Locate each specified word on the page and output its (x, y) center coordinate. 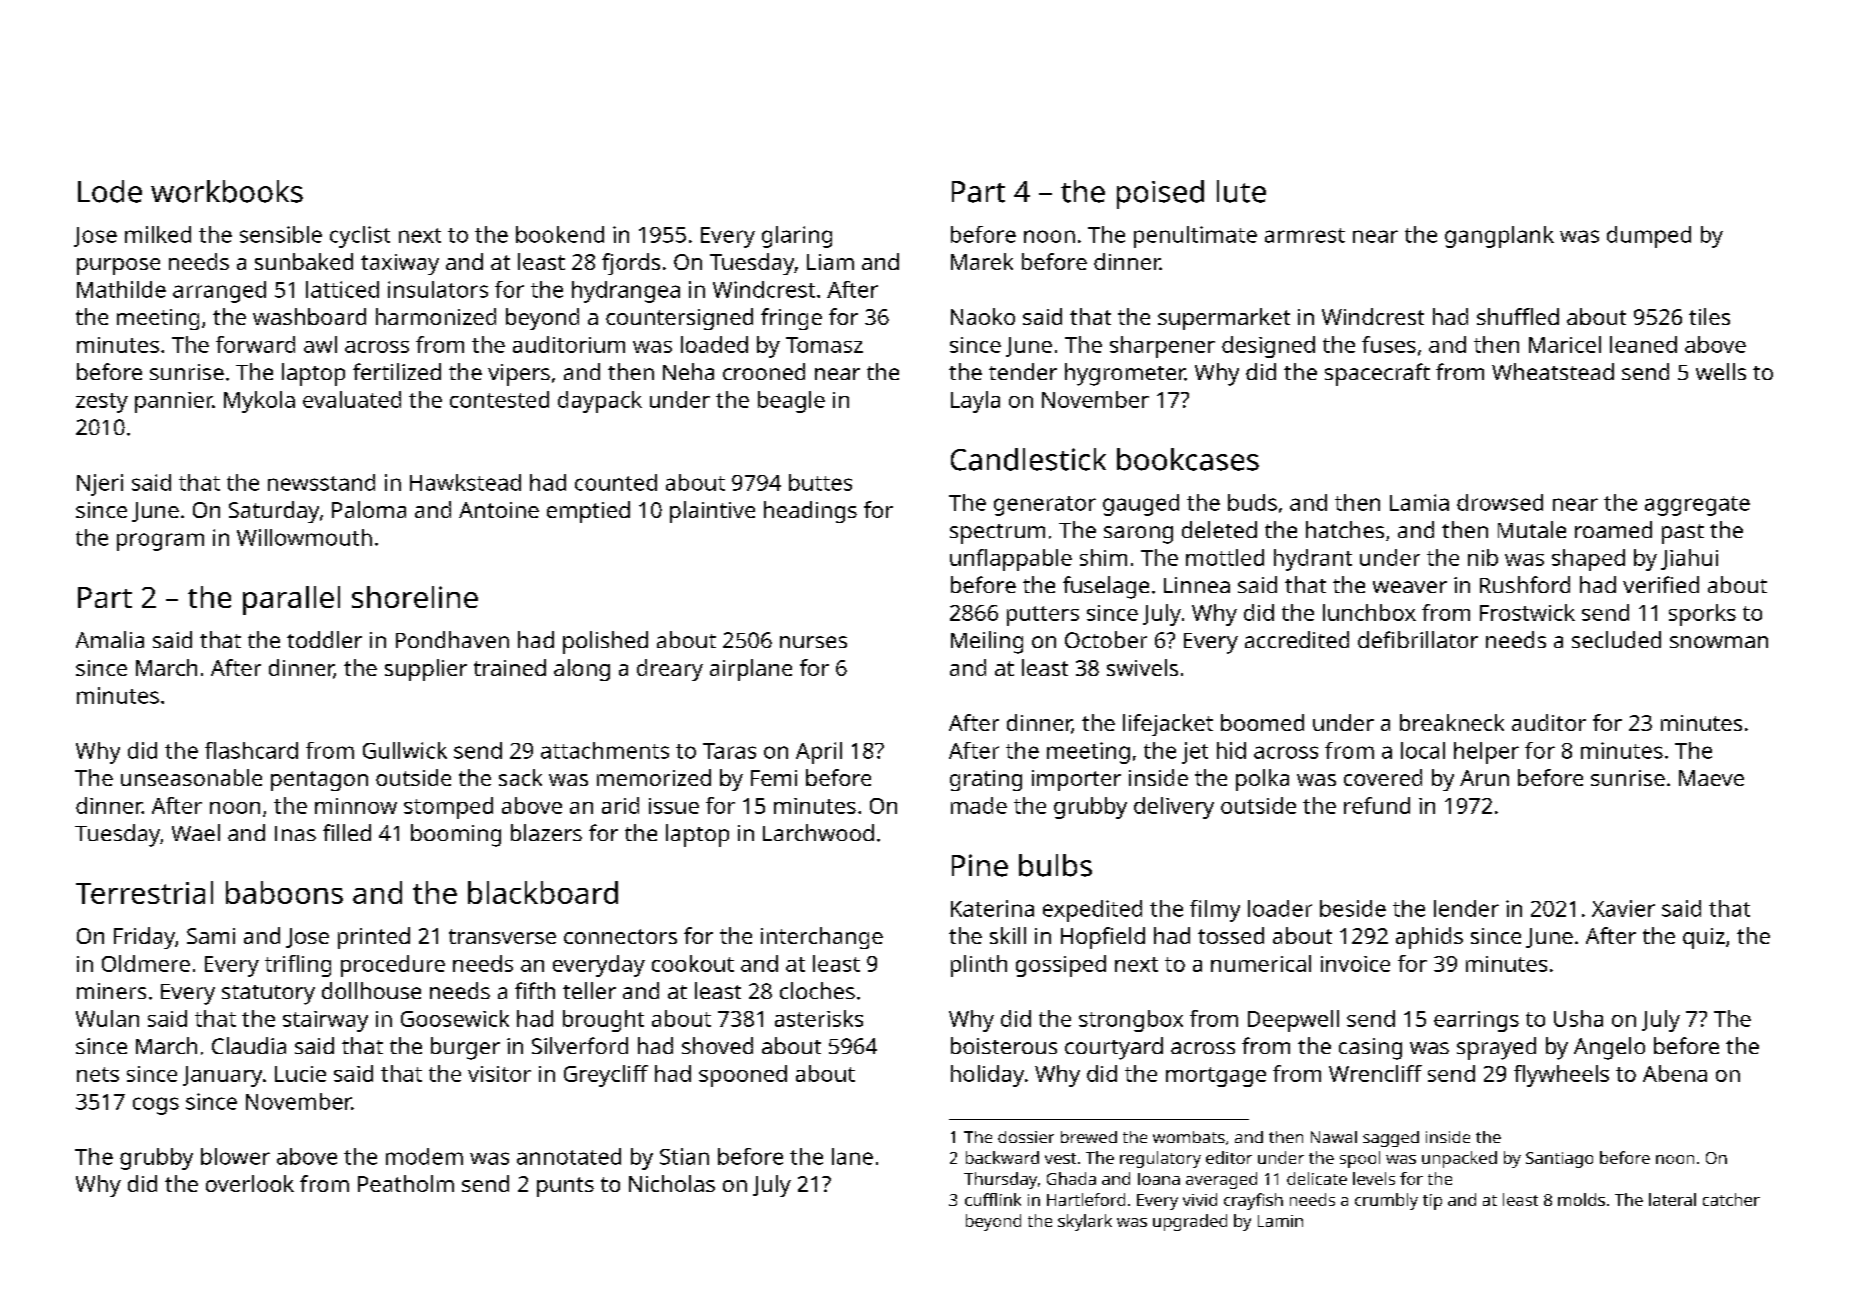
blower (235, 1156)
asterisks (819, 1018)
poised (1160, 194)
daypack (600, 402)
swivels (1142, 667)
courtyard (1114, 1048)
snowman (1719, 642)
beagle (791, 402)
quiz (1704, 938)
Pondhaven (452, 639)
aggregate (1697, 506)
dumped (1649, 237)
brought (603, 1021)
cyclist (360, 237)
